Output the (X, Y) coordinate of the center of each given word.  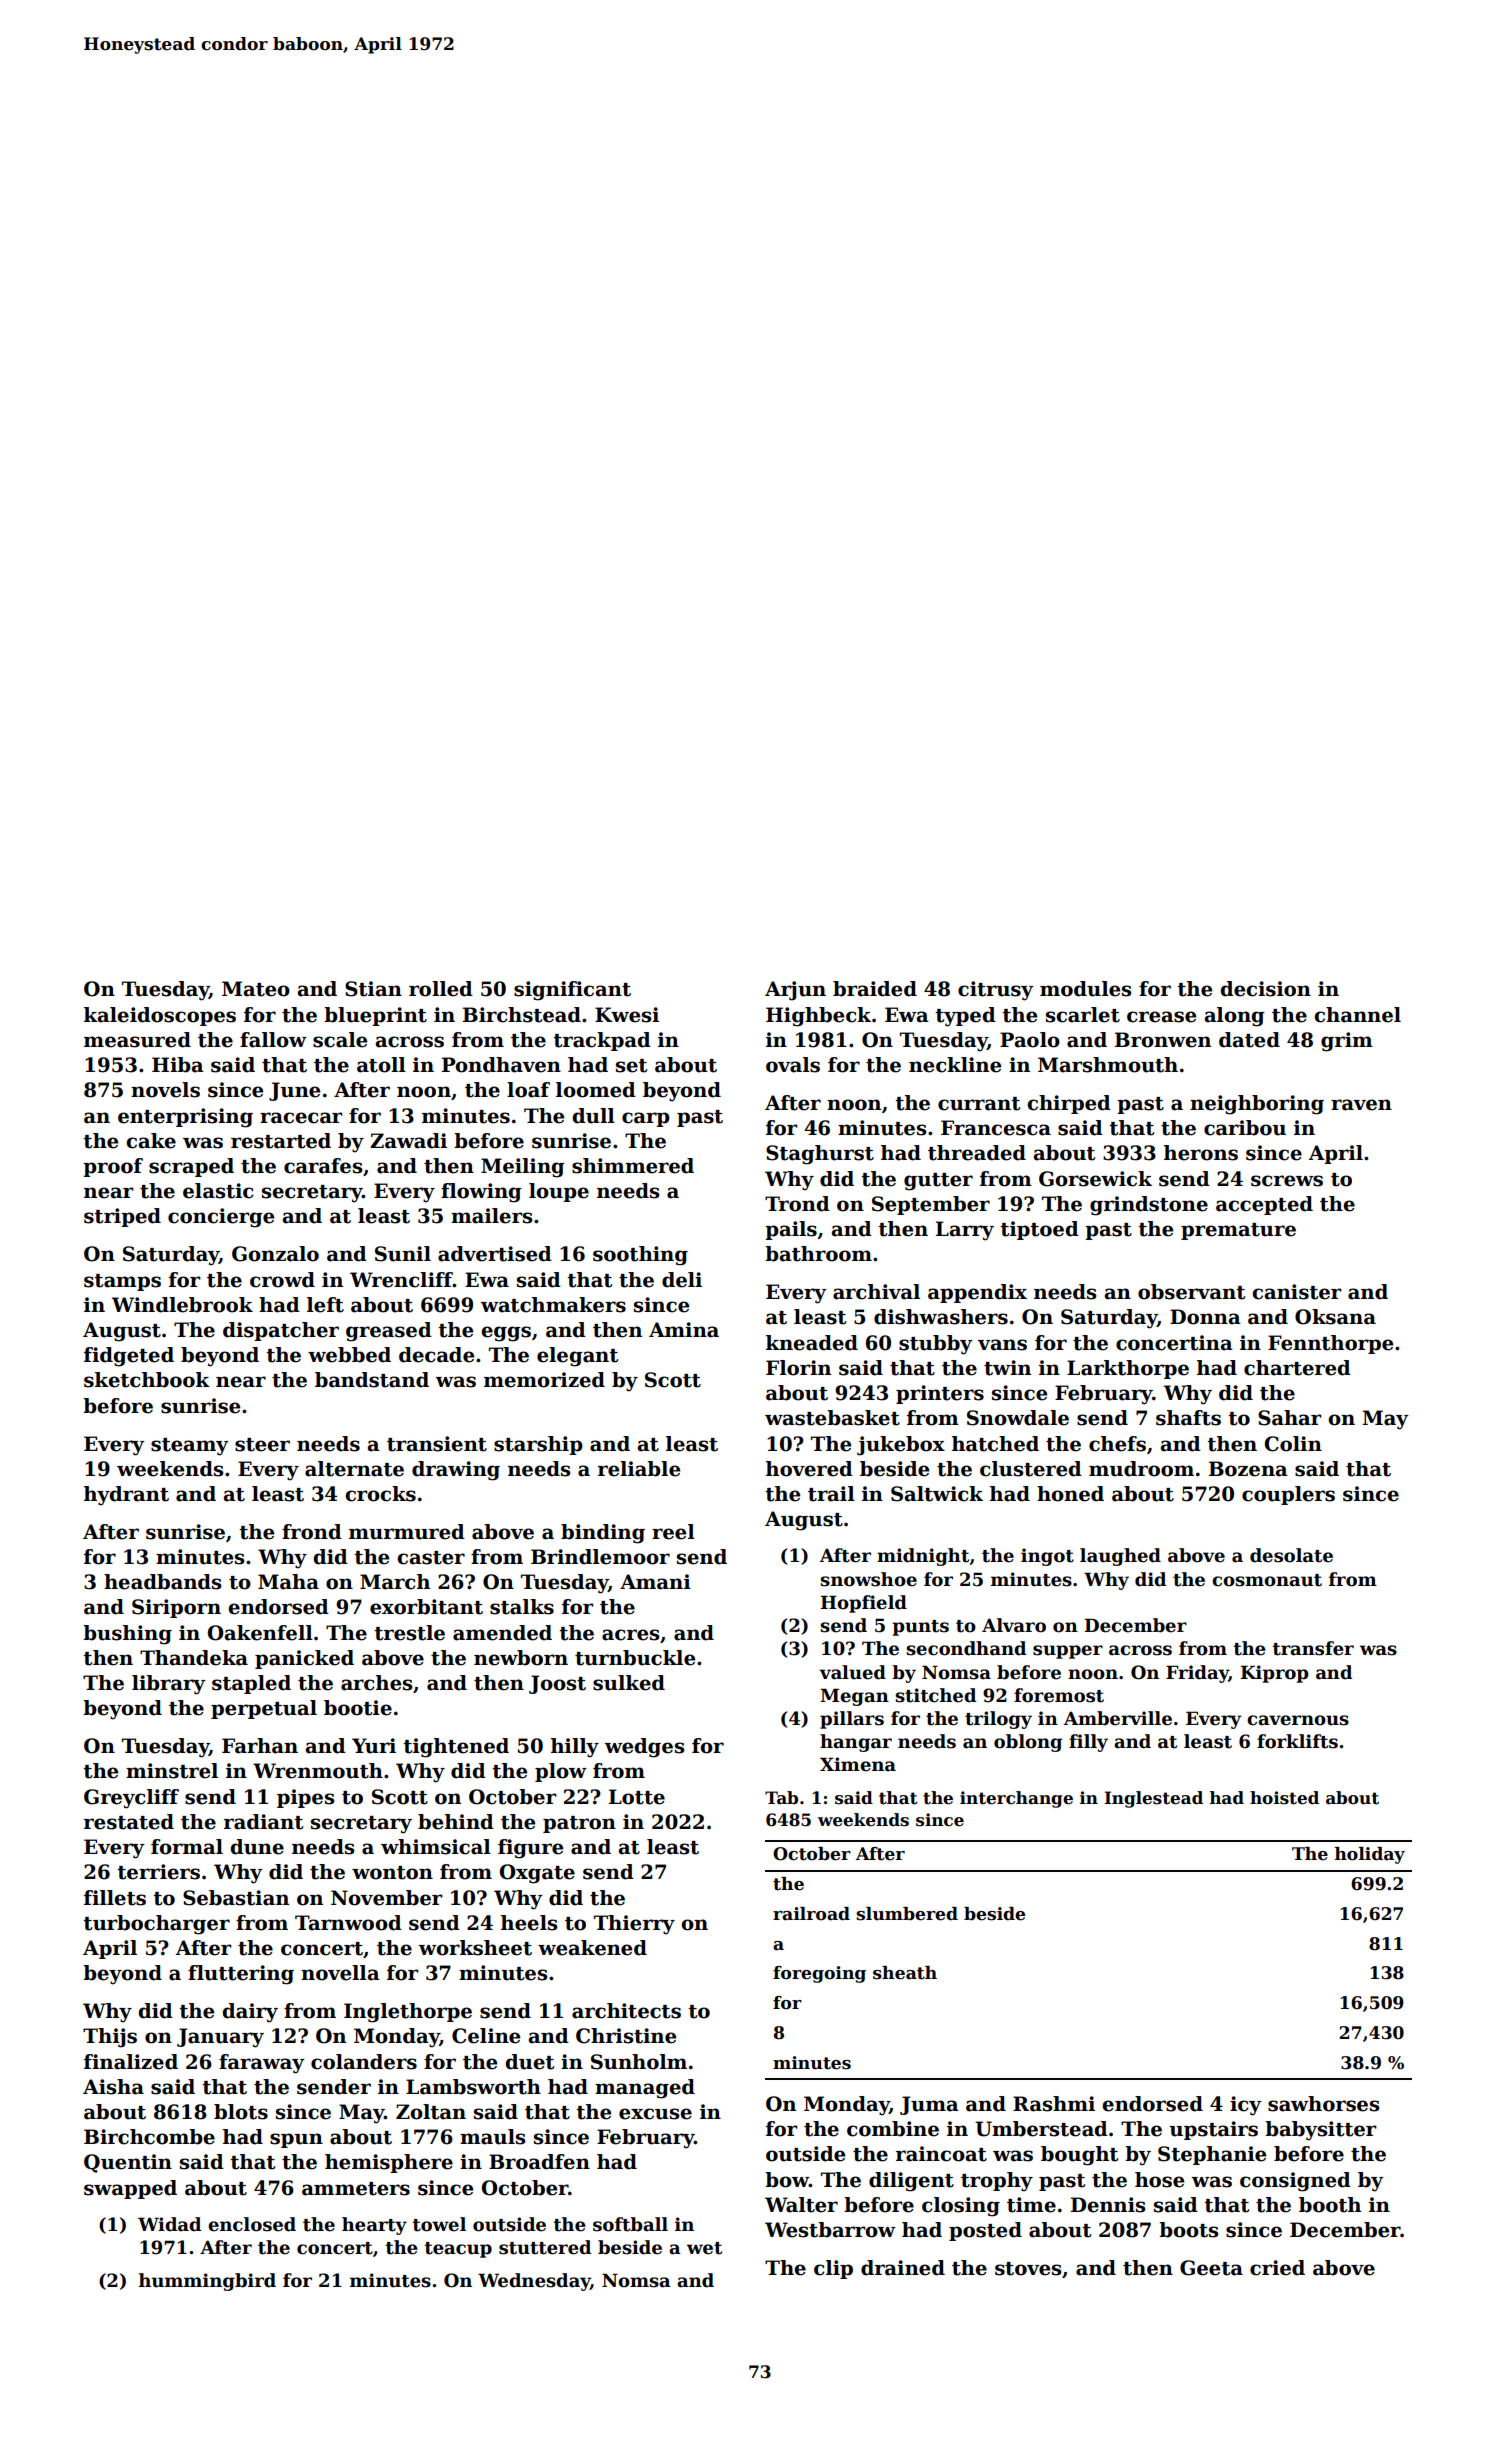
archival (876, 1292)
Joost (557, 1684)
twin (1007, 1368)
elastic (218, 1191)
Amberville (1118, 1718)
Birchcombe (149, 2137)
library (169, 1685)
